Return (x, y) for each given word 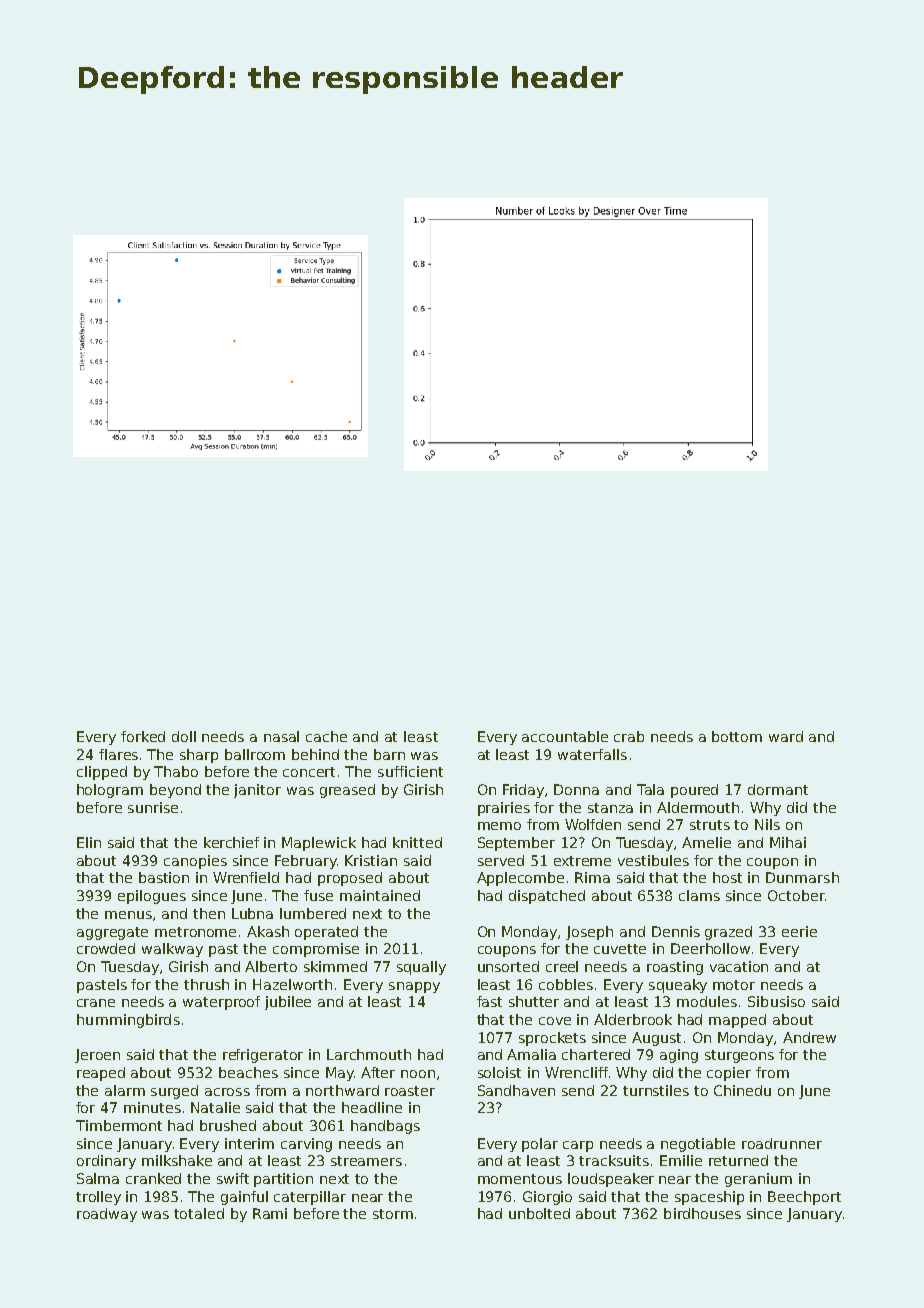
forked (143, 736)
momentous (520, 1179)
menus (128, 915)
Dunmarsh (802, 877)
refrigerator (263, 1056)
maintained (380, 895)
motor (734, 985)
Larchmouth (369, 1054)
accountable (565, 736)
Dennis (676, 931)
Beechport (804, 1198)
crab (629, 736)
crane (96, 1003)
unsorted (508, 966)
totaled (199, 1213)
